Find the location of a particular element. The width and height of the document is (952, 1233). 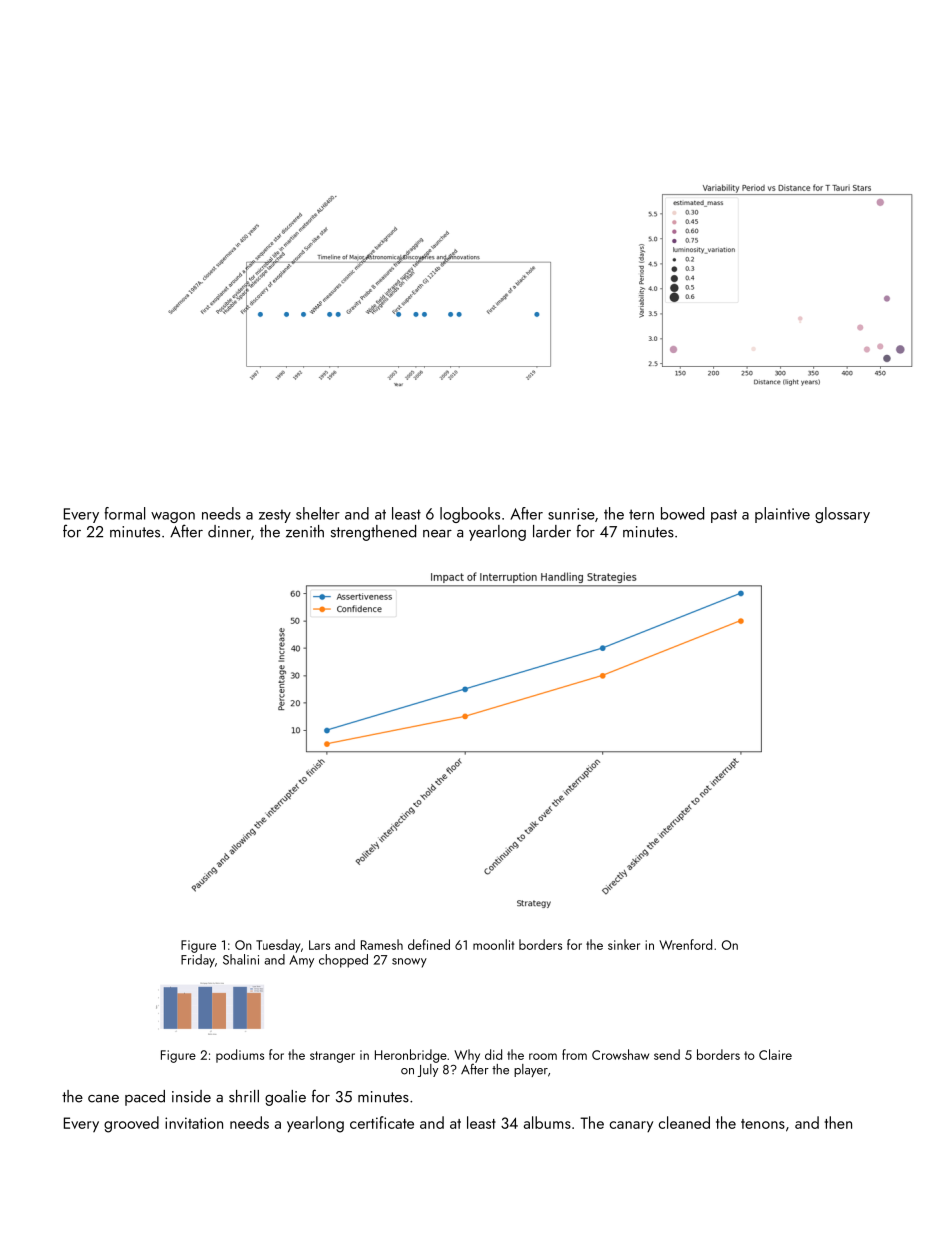

plaintive is located at coordinates (782, 515).
